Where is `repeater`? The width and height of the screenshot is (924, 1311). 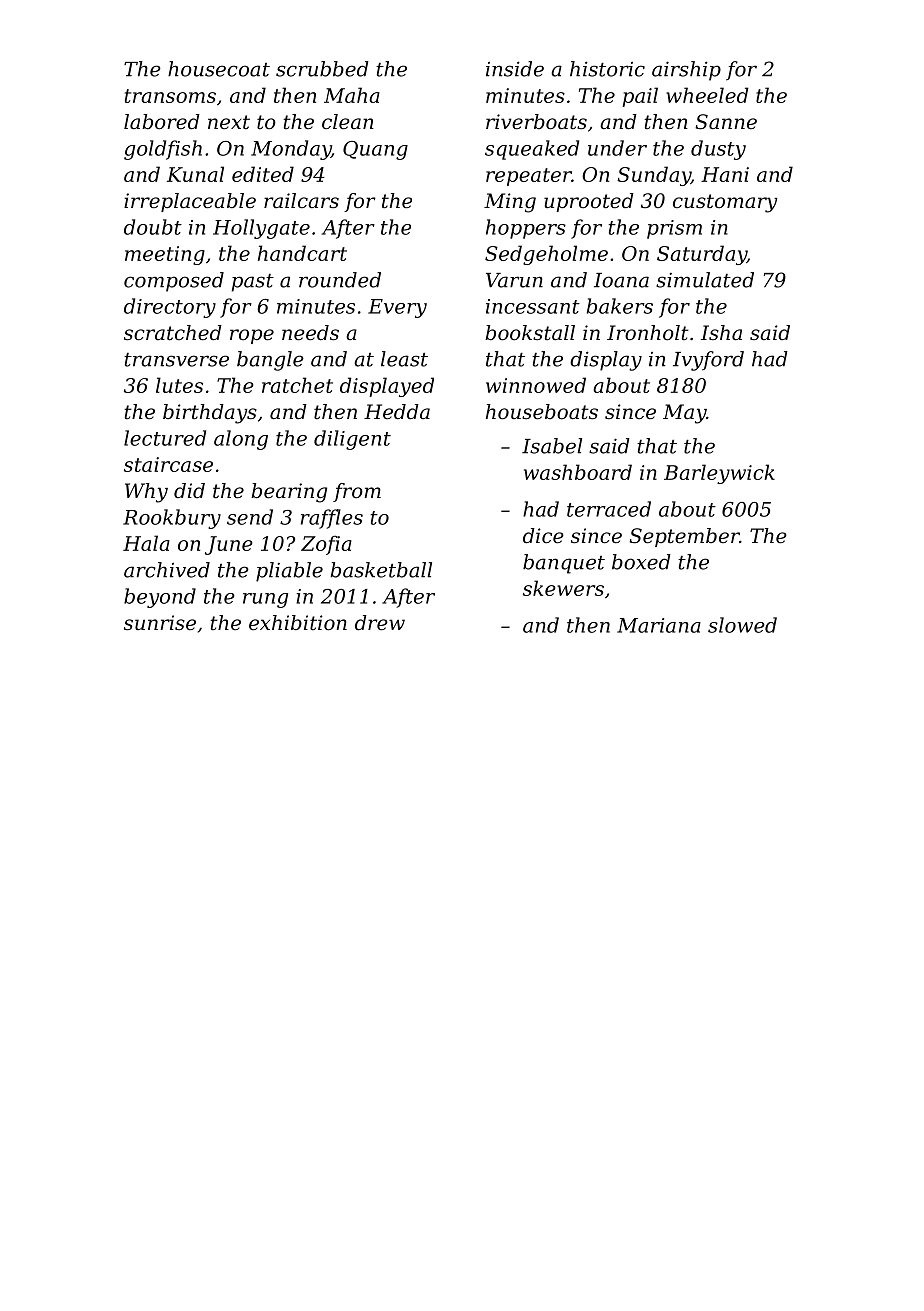 repeater is located at coordinates (529, 177).
